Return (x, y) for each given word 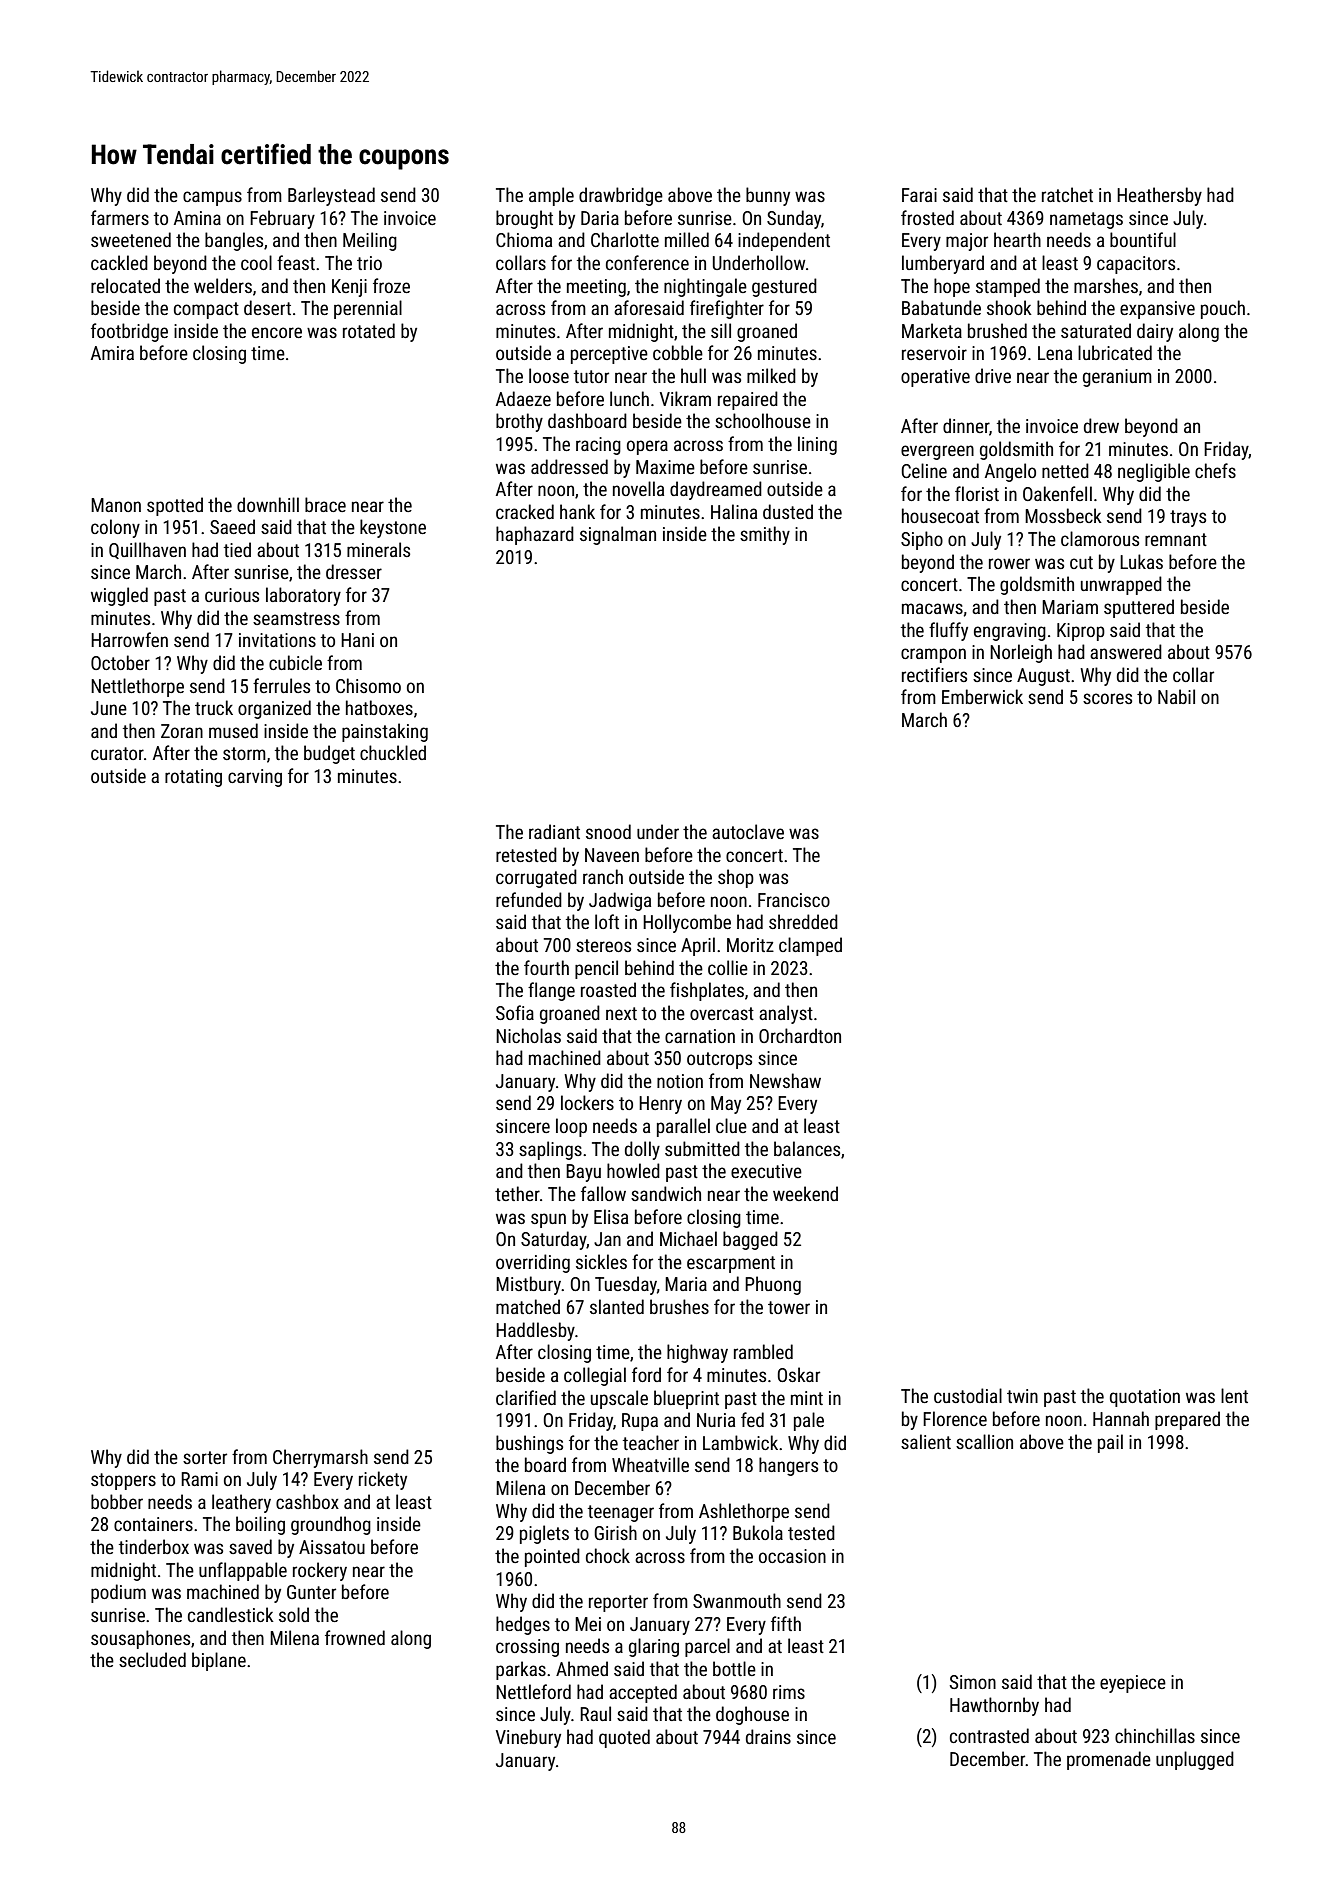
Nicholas (528, 1035)
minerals (378, 549)
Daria (600, 218)
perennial (368, 309)
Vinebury (528, 1738)
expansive (1157, 310)
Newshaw (785, 1080)
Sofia (515, 1012)
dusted (788, 511)
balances (807, 1148)
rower (1009, 563)
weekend (805, 1193)
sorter (205, 1457)
